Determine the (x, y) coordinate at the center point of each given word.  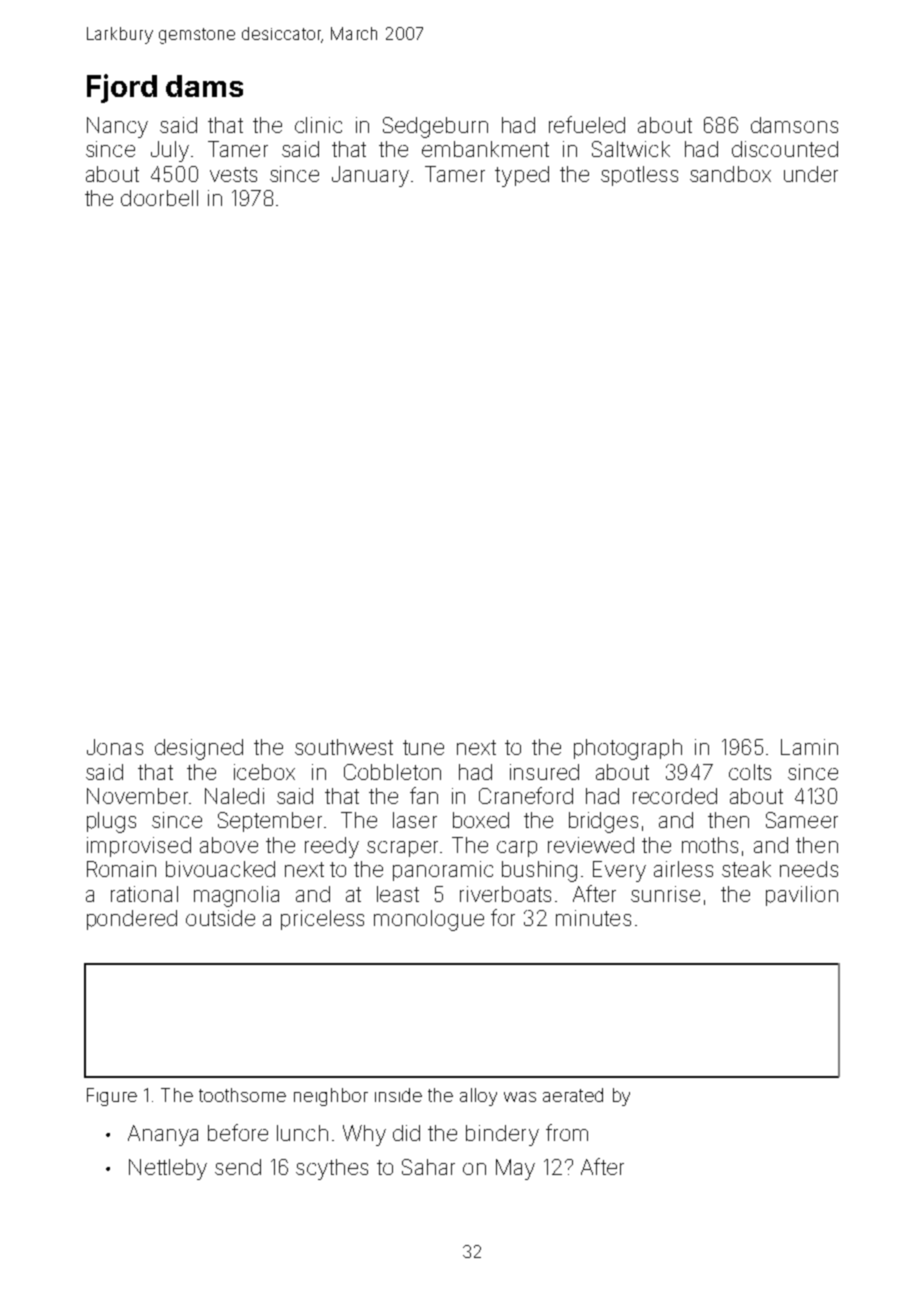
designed (199, 749)
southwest (344, 747)
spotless (639, 176)
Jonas (115, 747)
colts (750, 772)
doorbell (159, 198)
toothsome (242, 1095)
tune (423, 747)
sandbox (730, 174)
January (370, 176)
